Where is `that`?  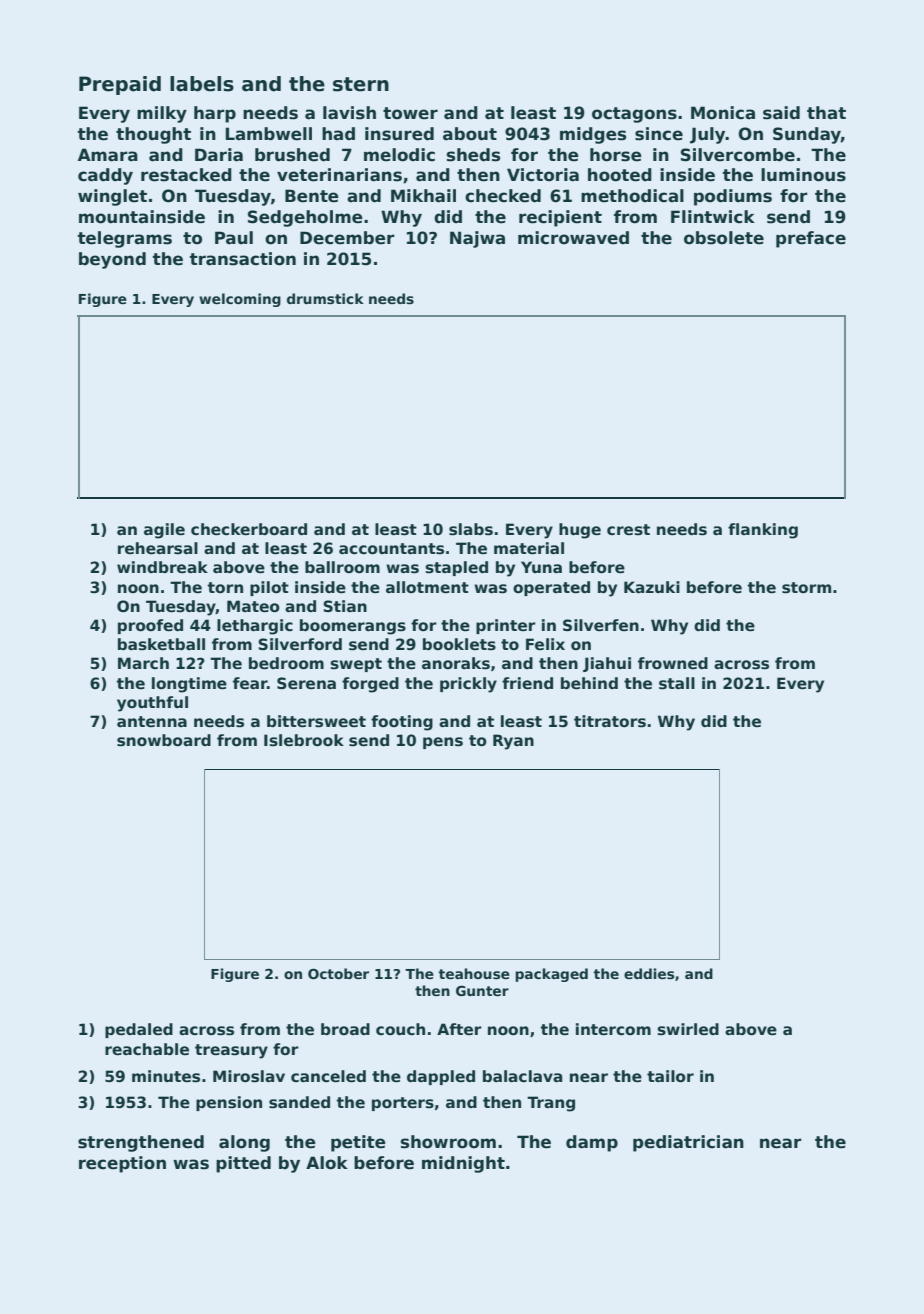
that is located at coordinates (826, 113).
